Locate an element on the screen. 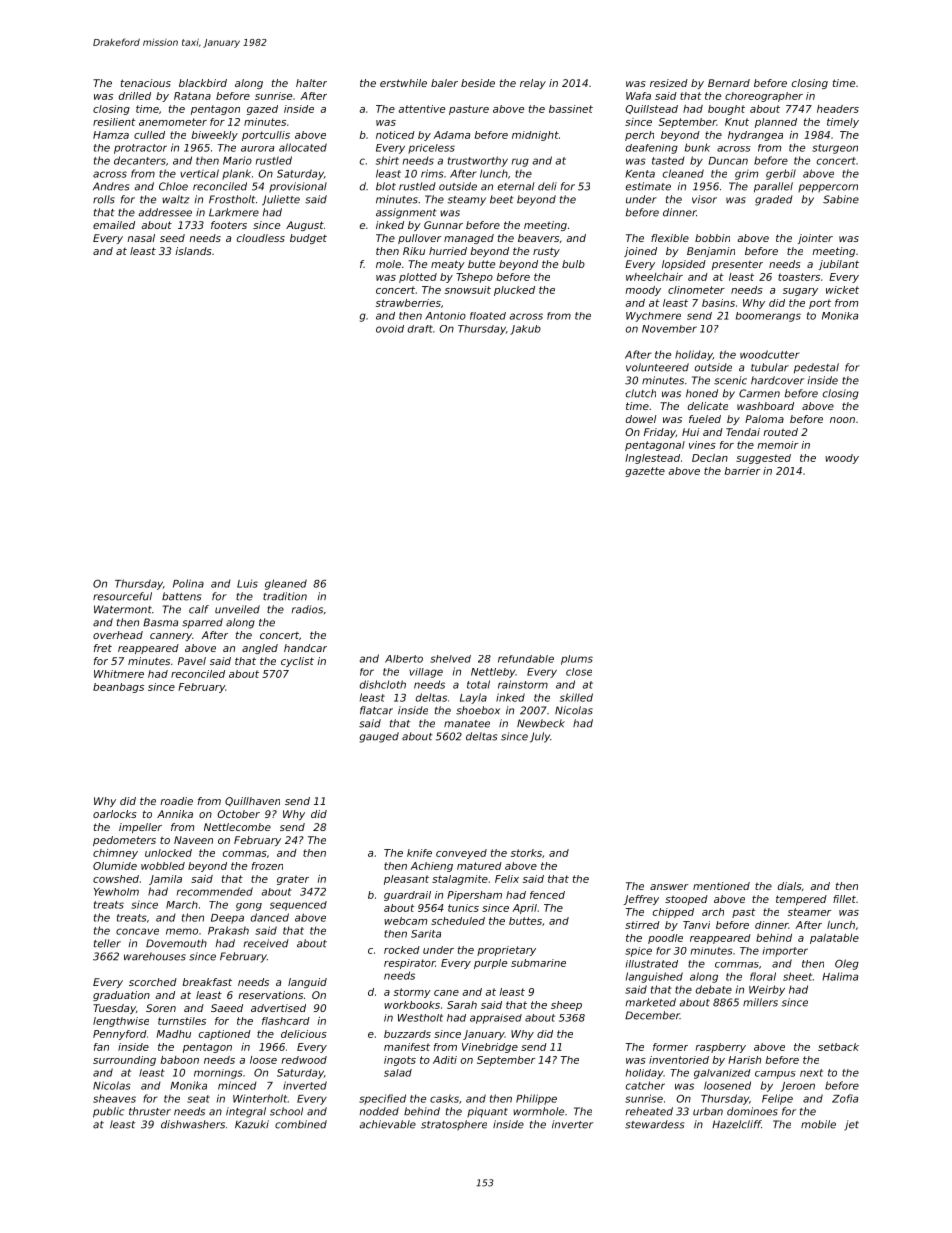 This screenshot has height=1233, width=952. biweekly is located at coordinates (215, 136).
